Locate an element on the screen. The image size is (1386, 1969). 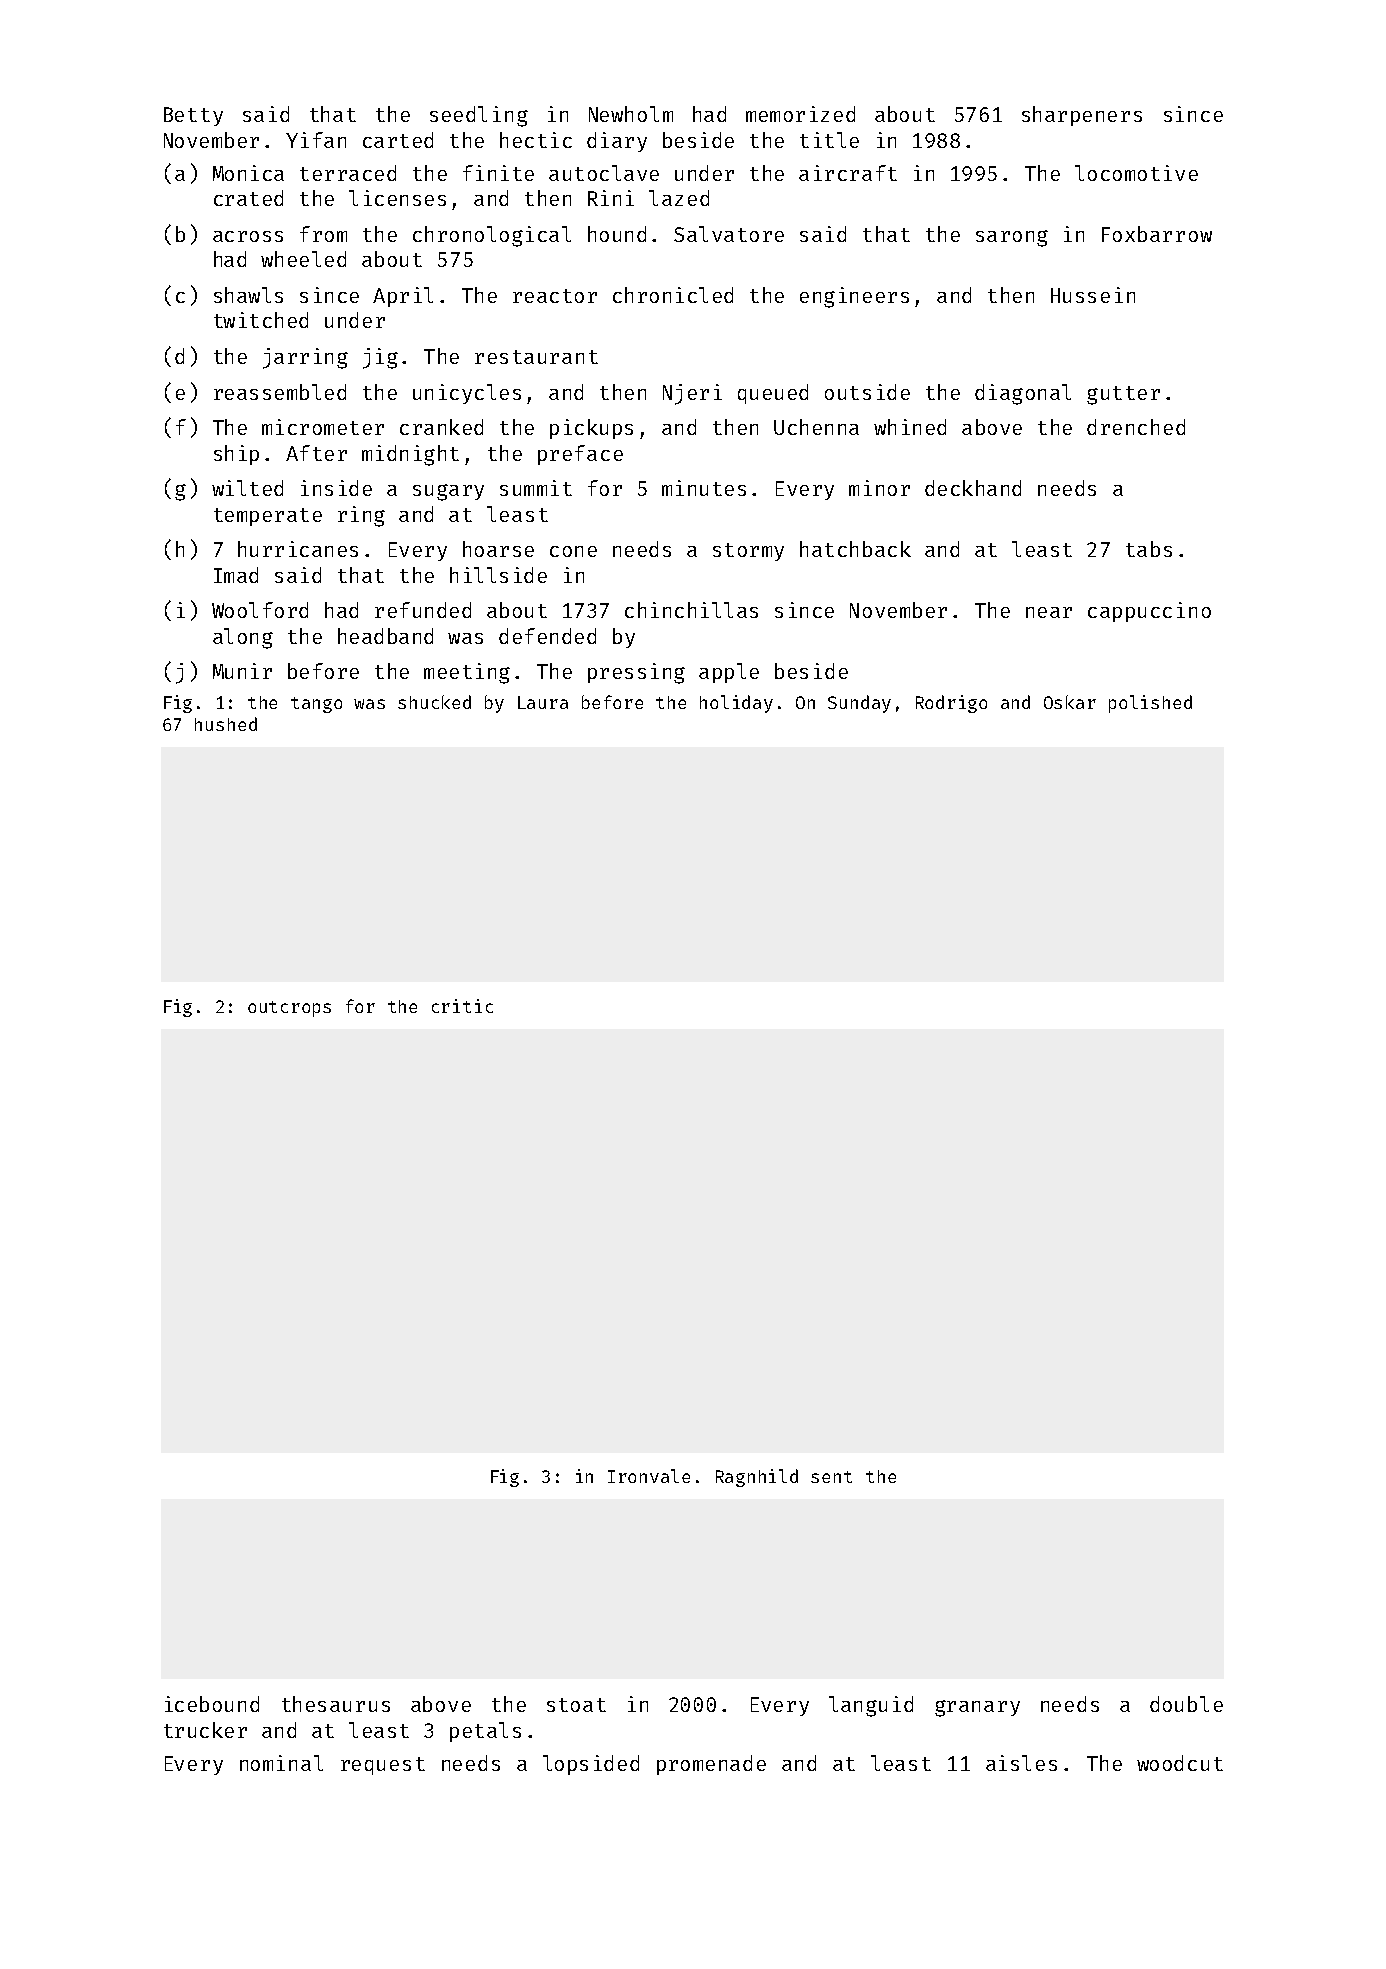
Ironvale is located at coordinates (649, 1476).
